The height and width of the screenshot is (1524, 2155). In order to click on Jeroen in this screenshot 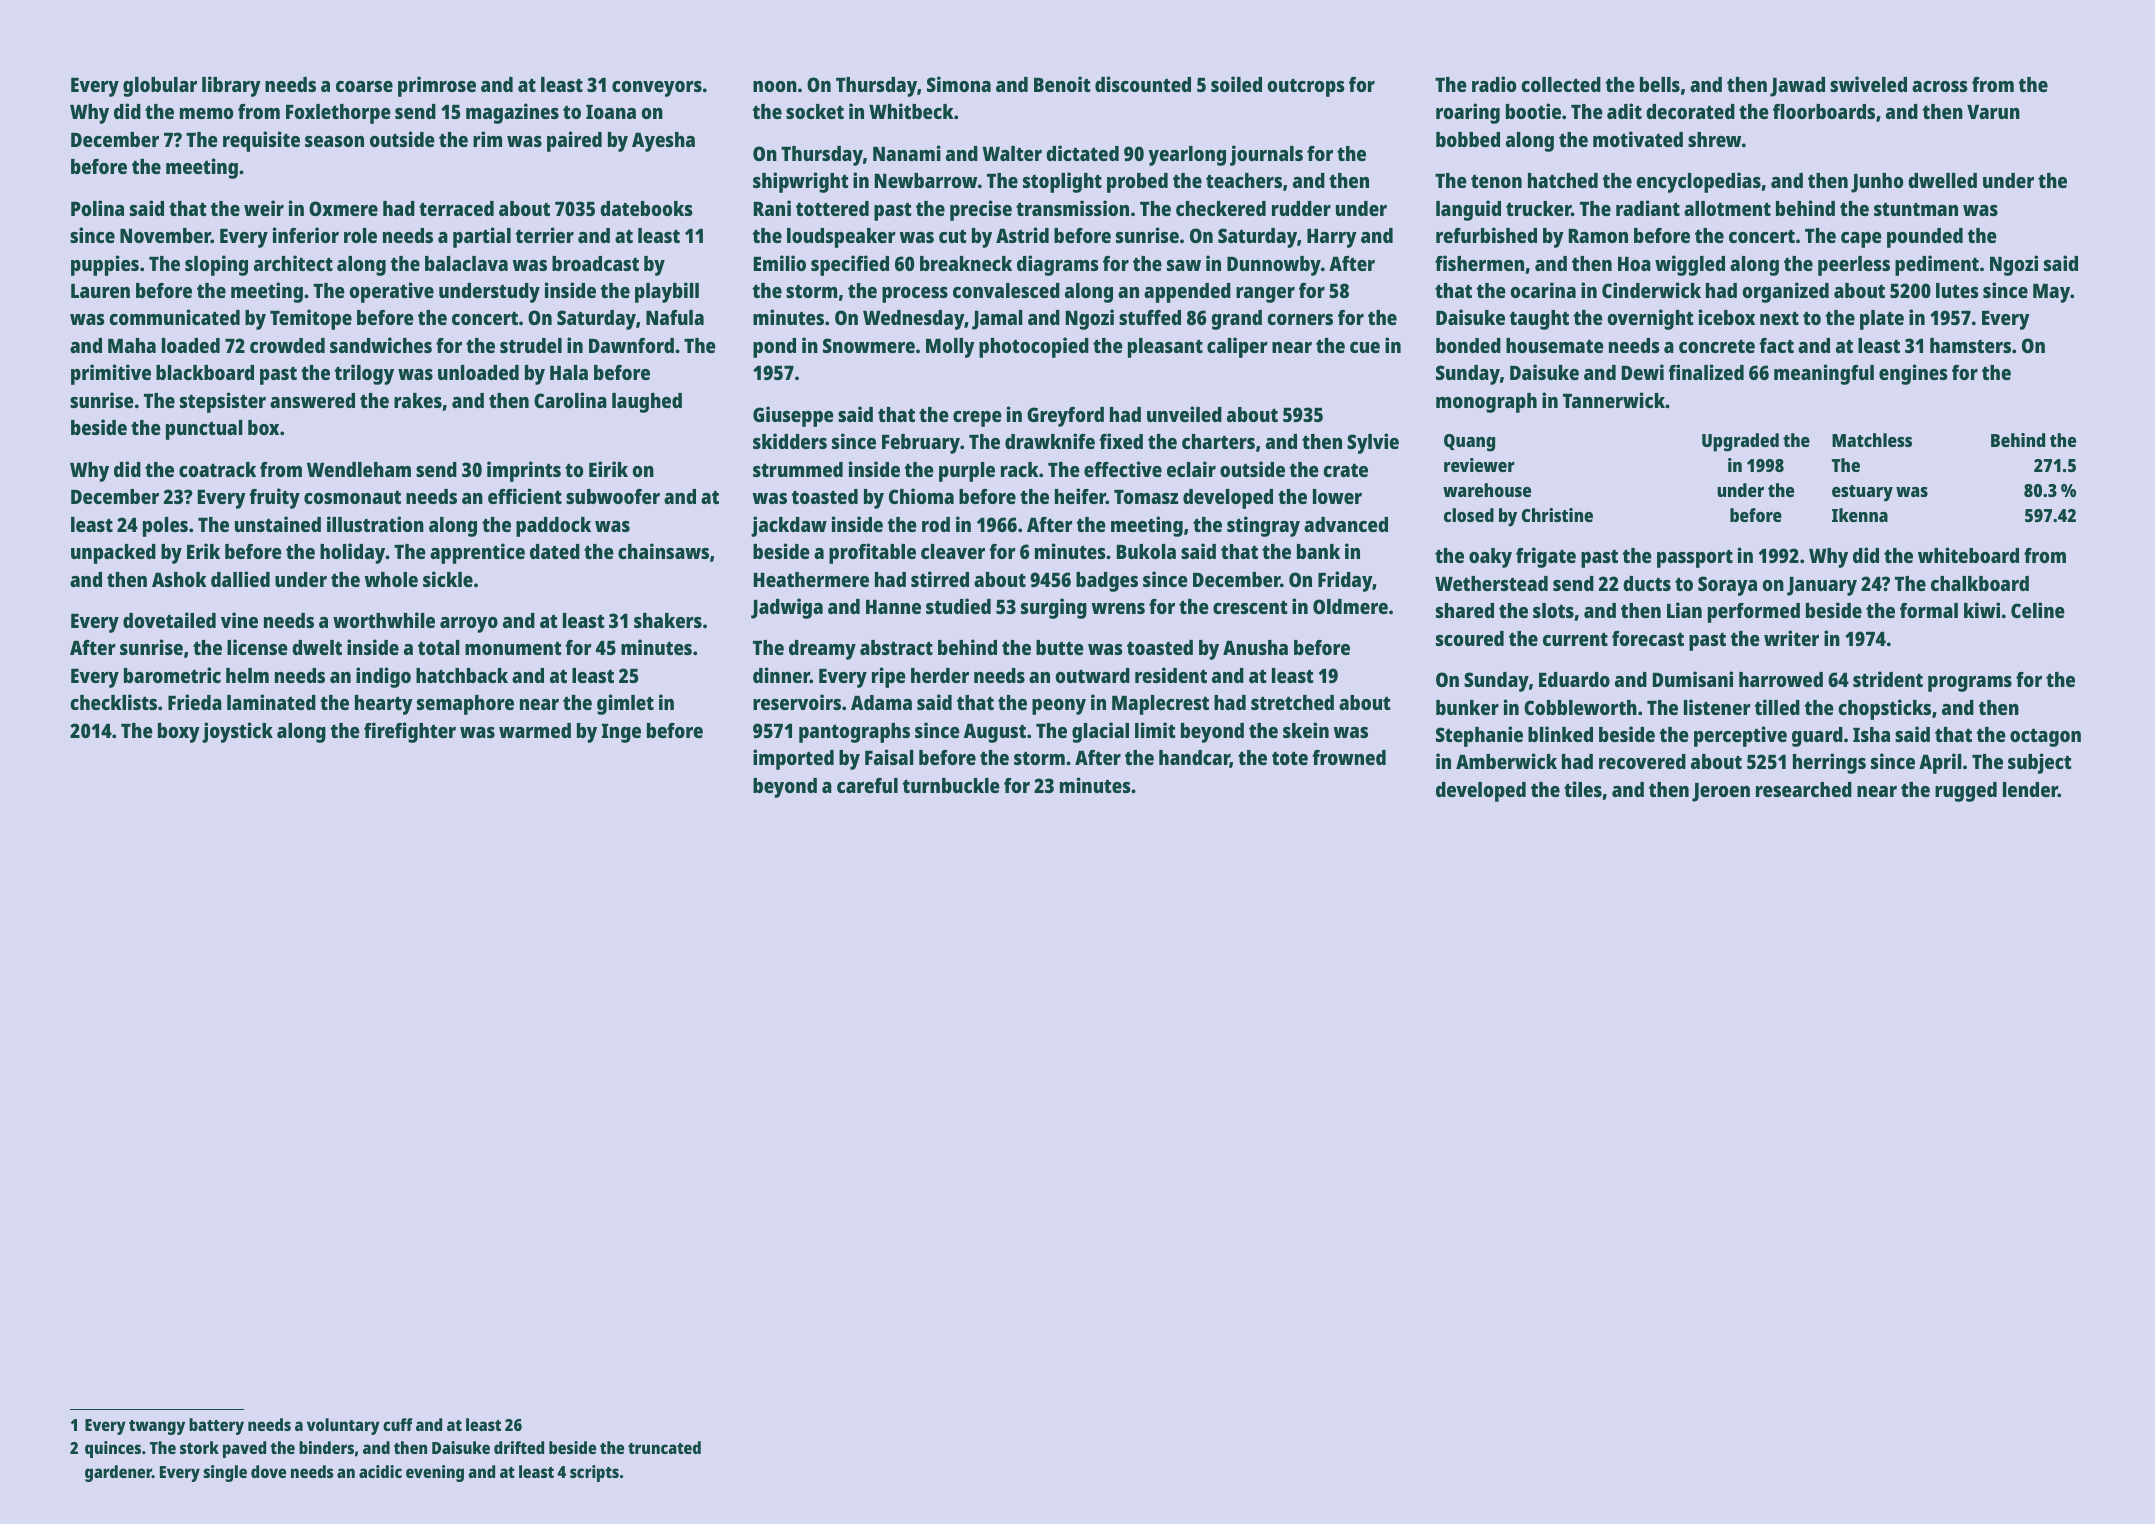, I will do `click(1721, 792)`.
